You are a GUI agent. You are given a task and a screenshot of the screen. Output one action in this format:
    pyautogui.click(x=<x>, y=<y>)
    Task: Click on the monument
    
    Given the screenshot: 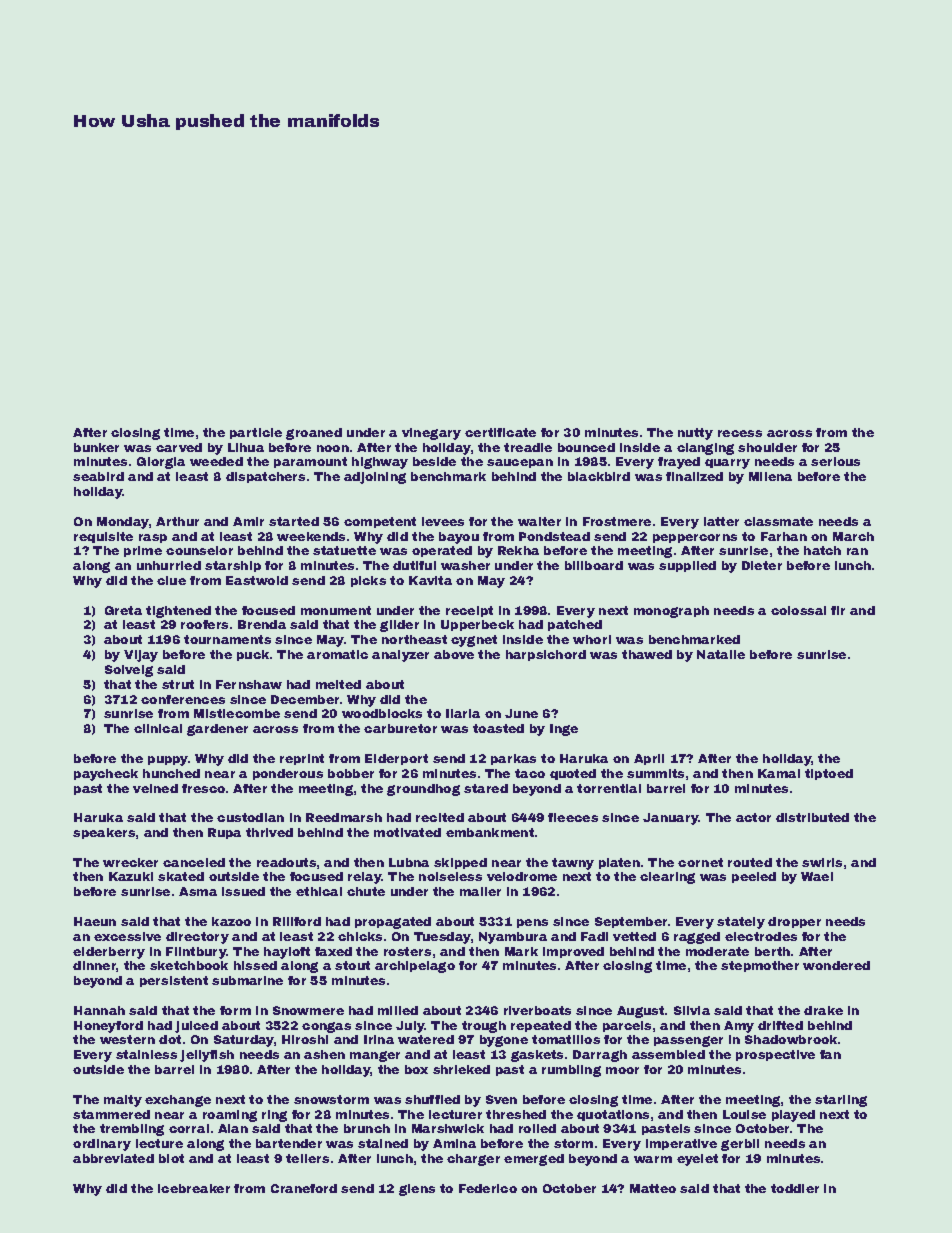 What is the action you would take?
    pyautogui.click(x=336, y=610)
